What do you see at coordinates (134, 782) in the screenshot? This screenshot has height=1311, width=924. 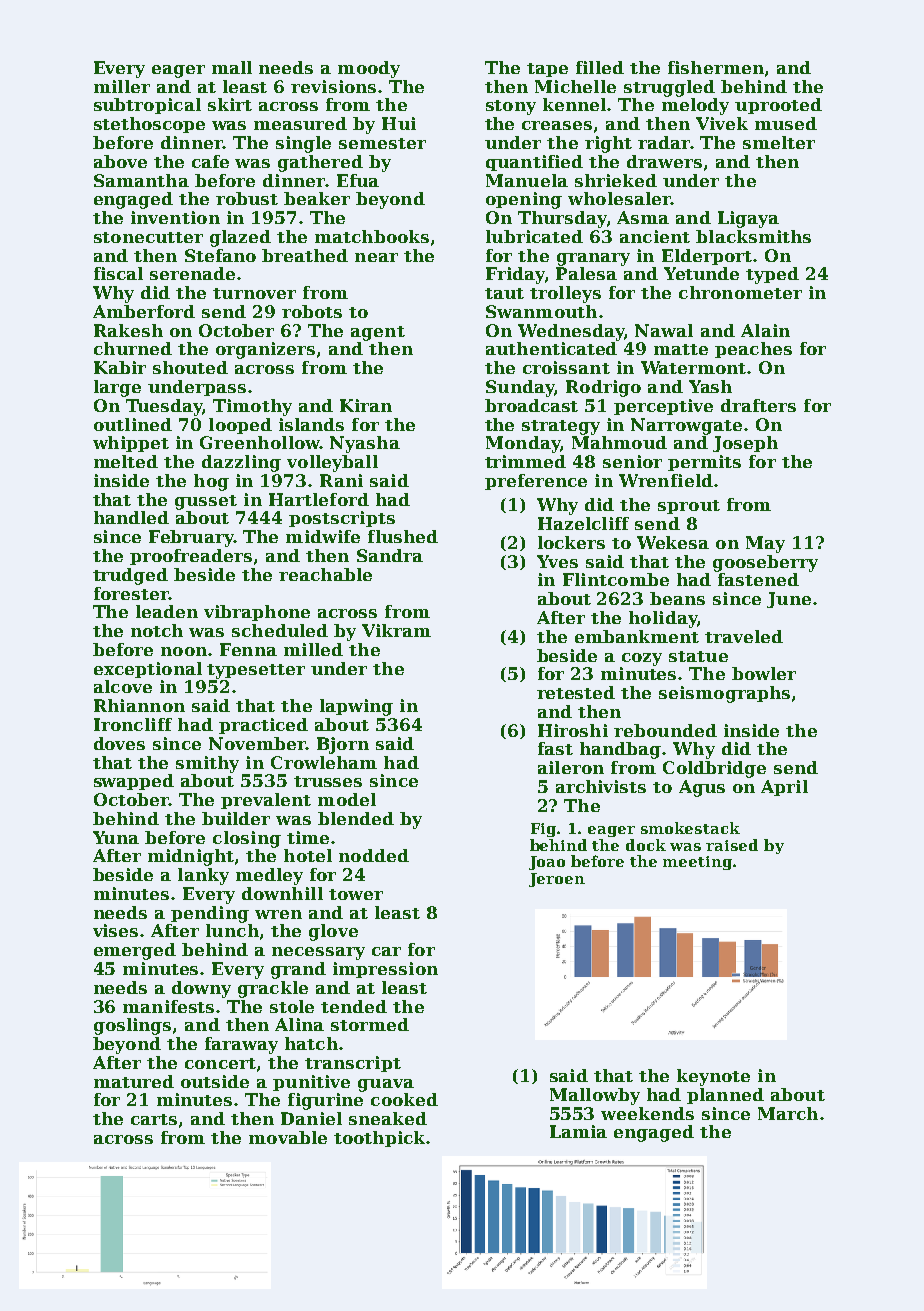 I see `swapped` at bounding box center [134, 782].
